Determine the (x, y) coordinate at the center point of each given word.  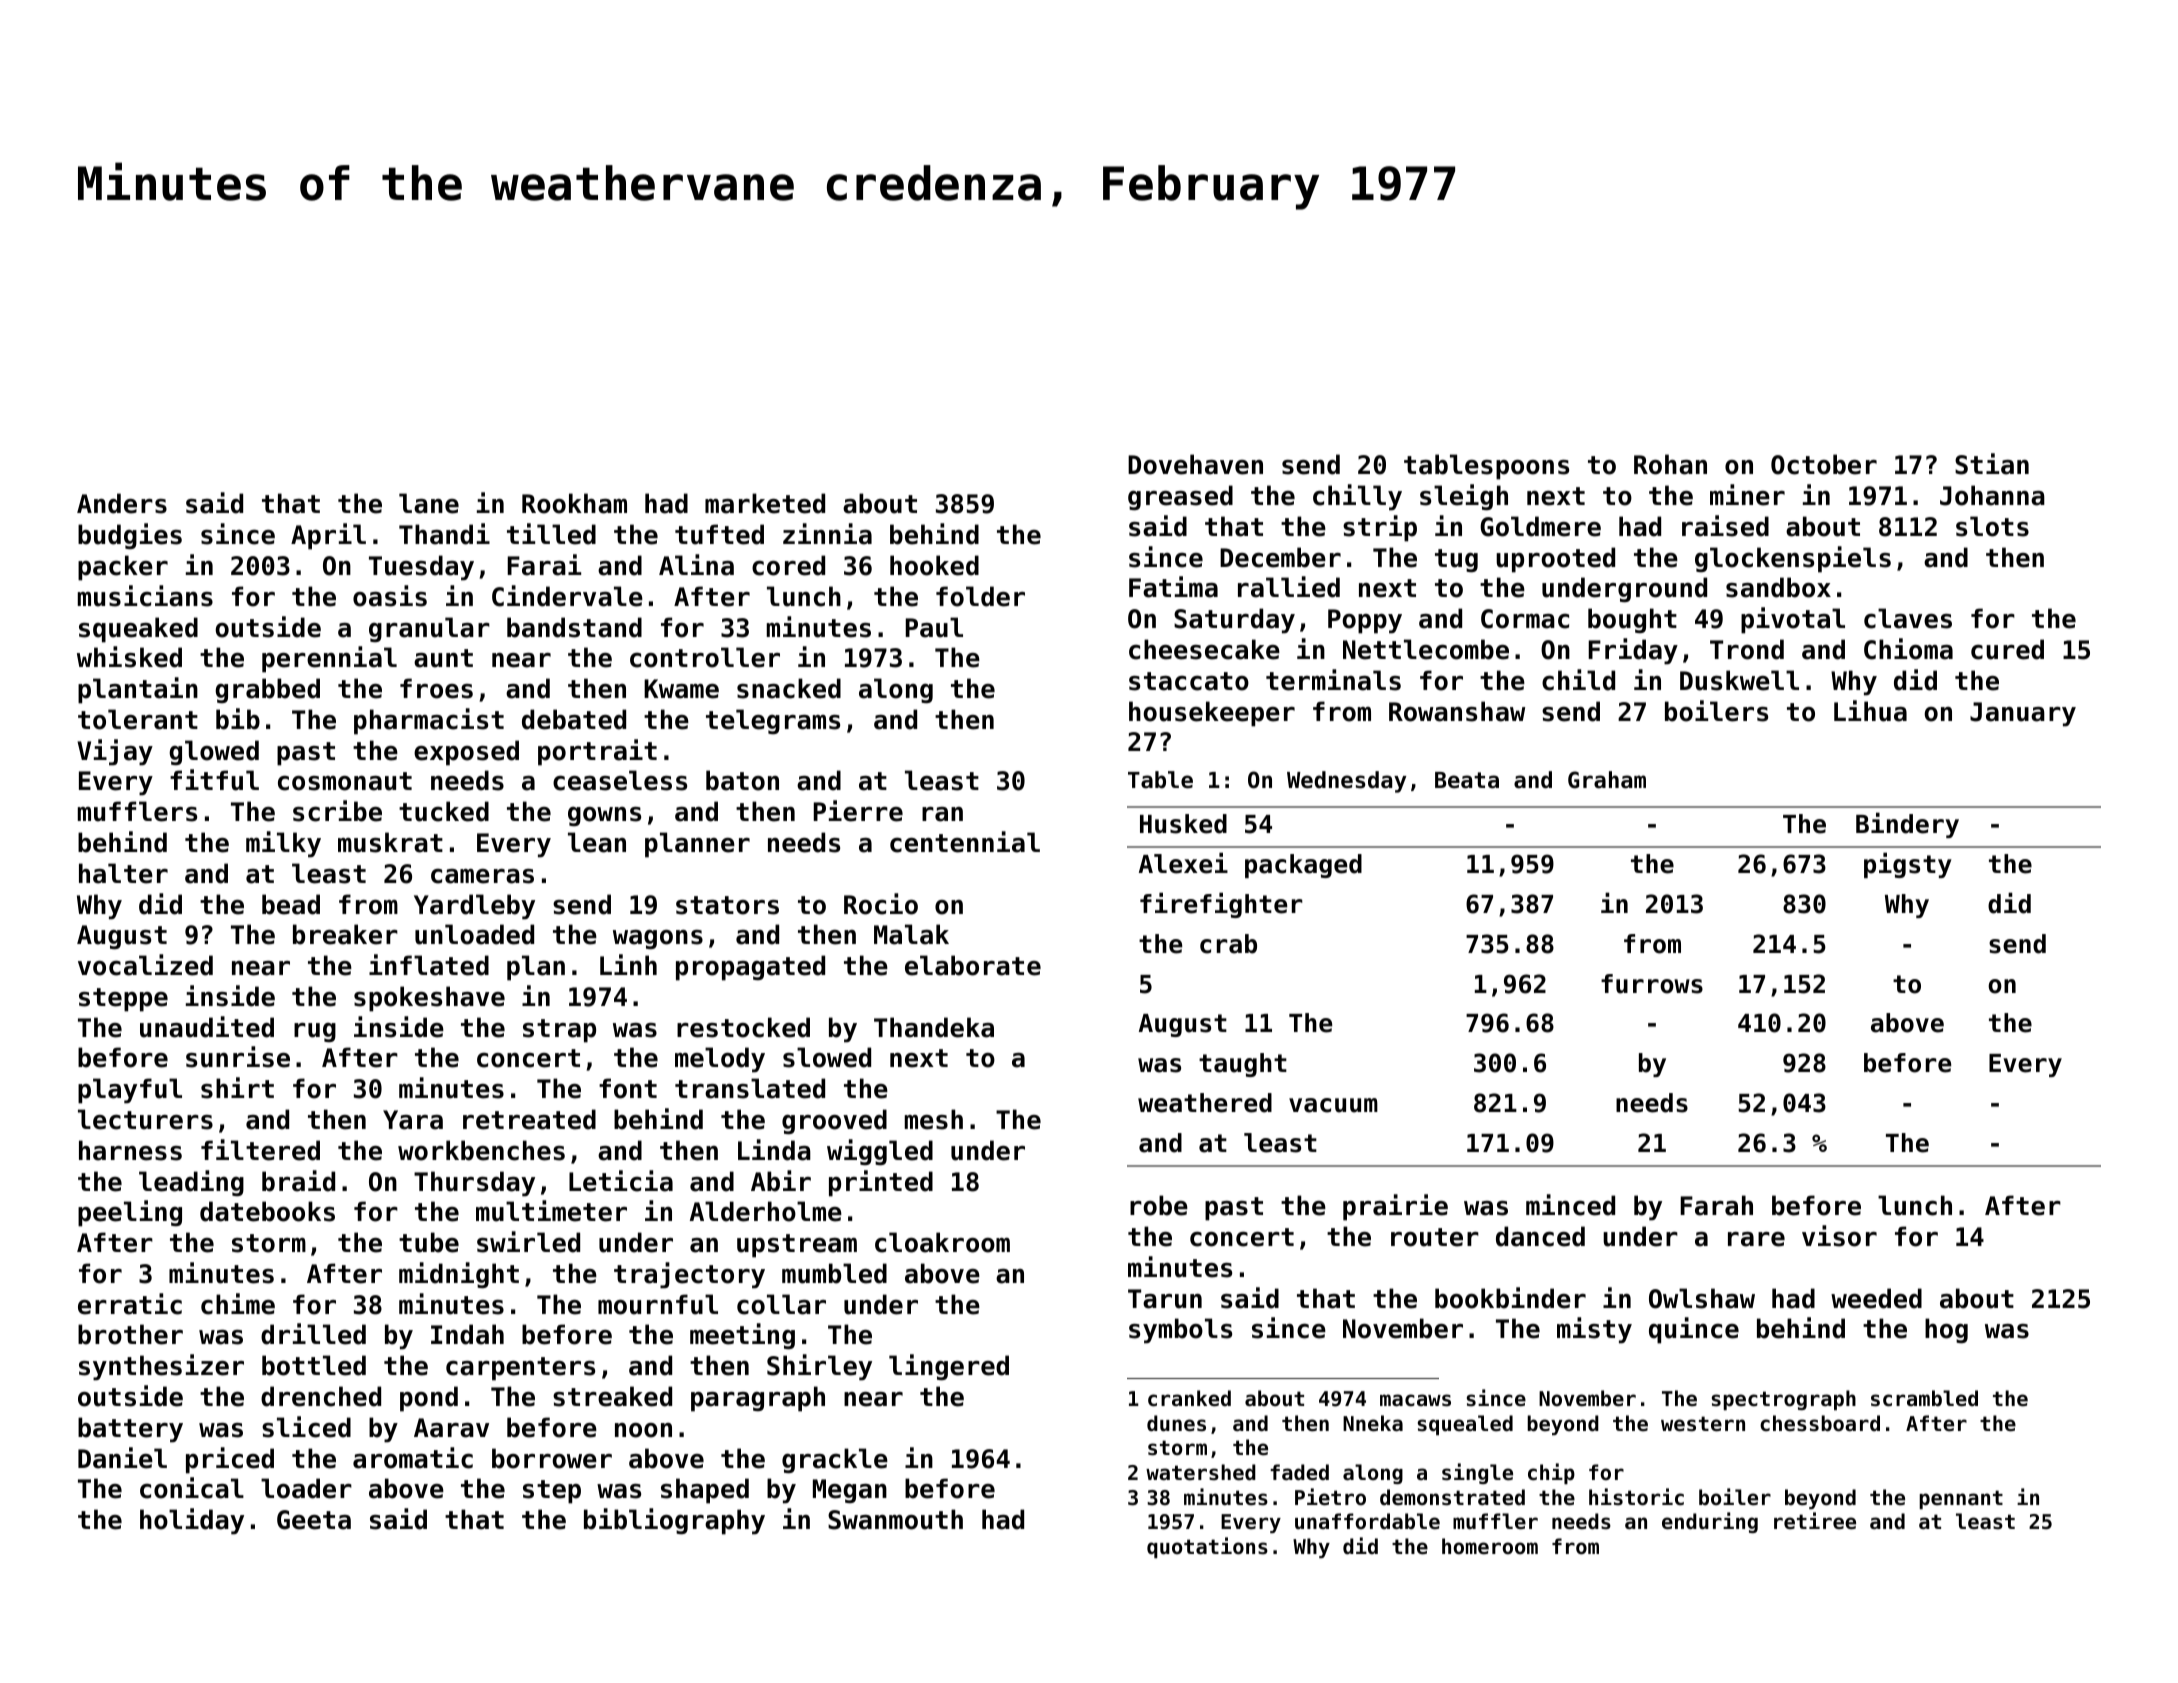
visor (1839, 1236)
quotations (1207, 1547)
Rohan (1670, 464)
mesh (934, 1119)
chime (238, 1304)
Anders (122, 503)
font (628, 1088)
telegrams (773, 721)
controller (705, 657)
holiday (192, 1521)
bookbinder (1510, 1298)
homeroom (1490, 1546)
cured (2007, 649)
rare (1756, 1239)
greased (1180, 497)
